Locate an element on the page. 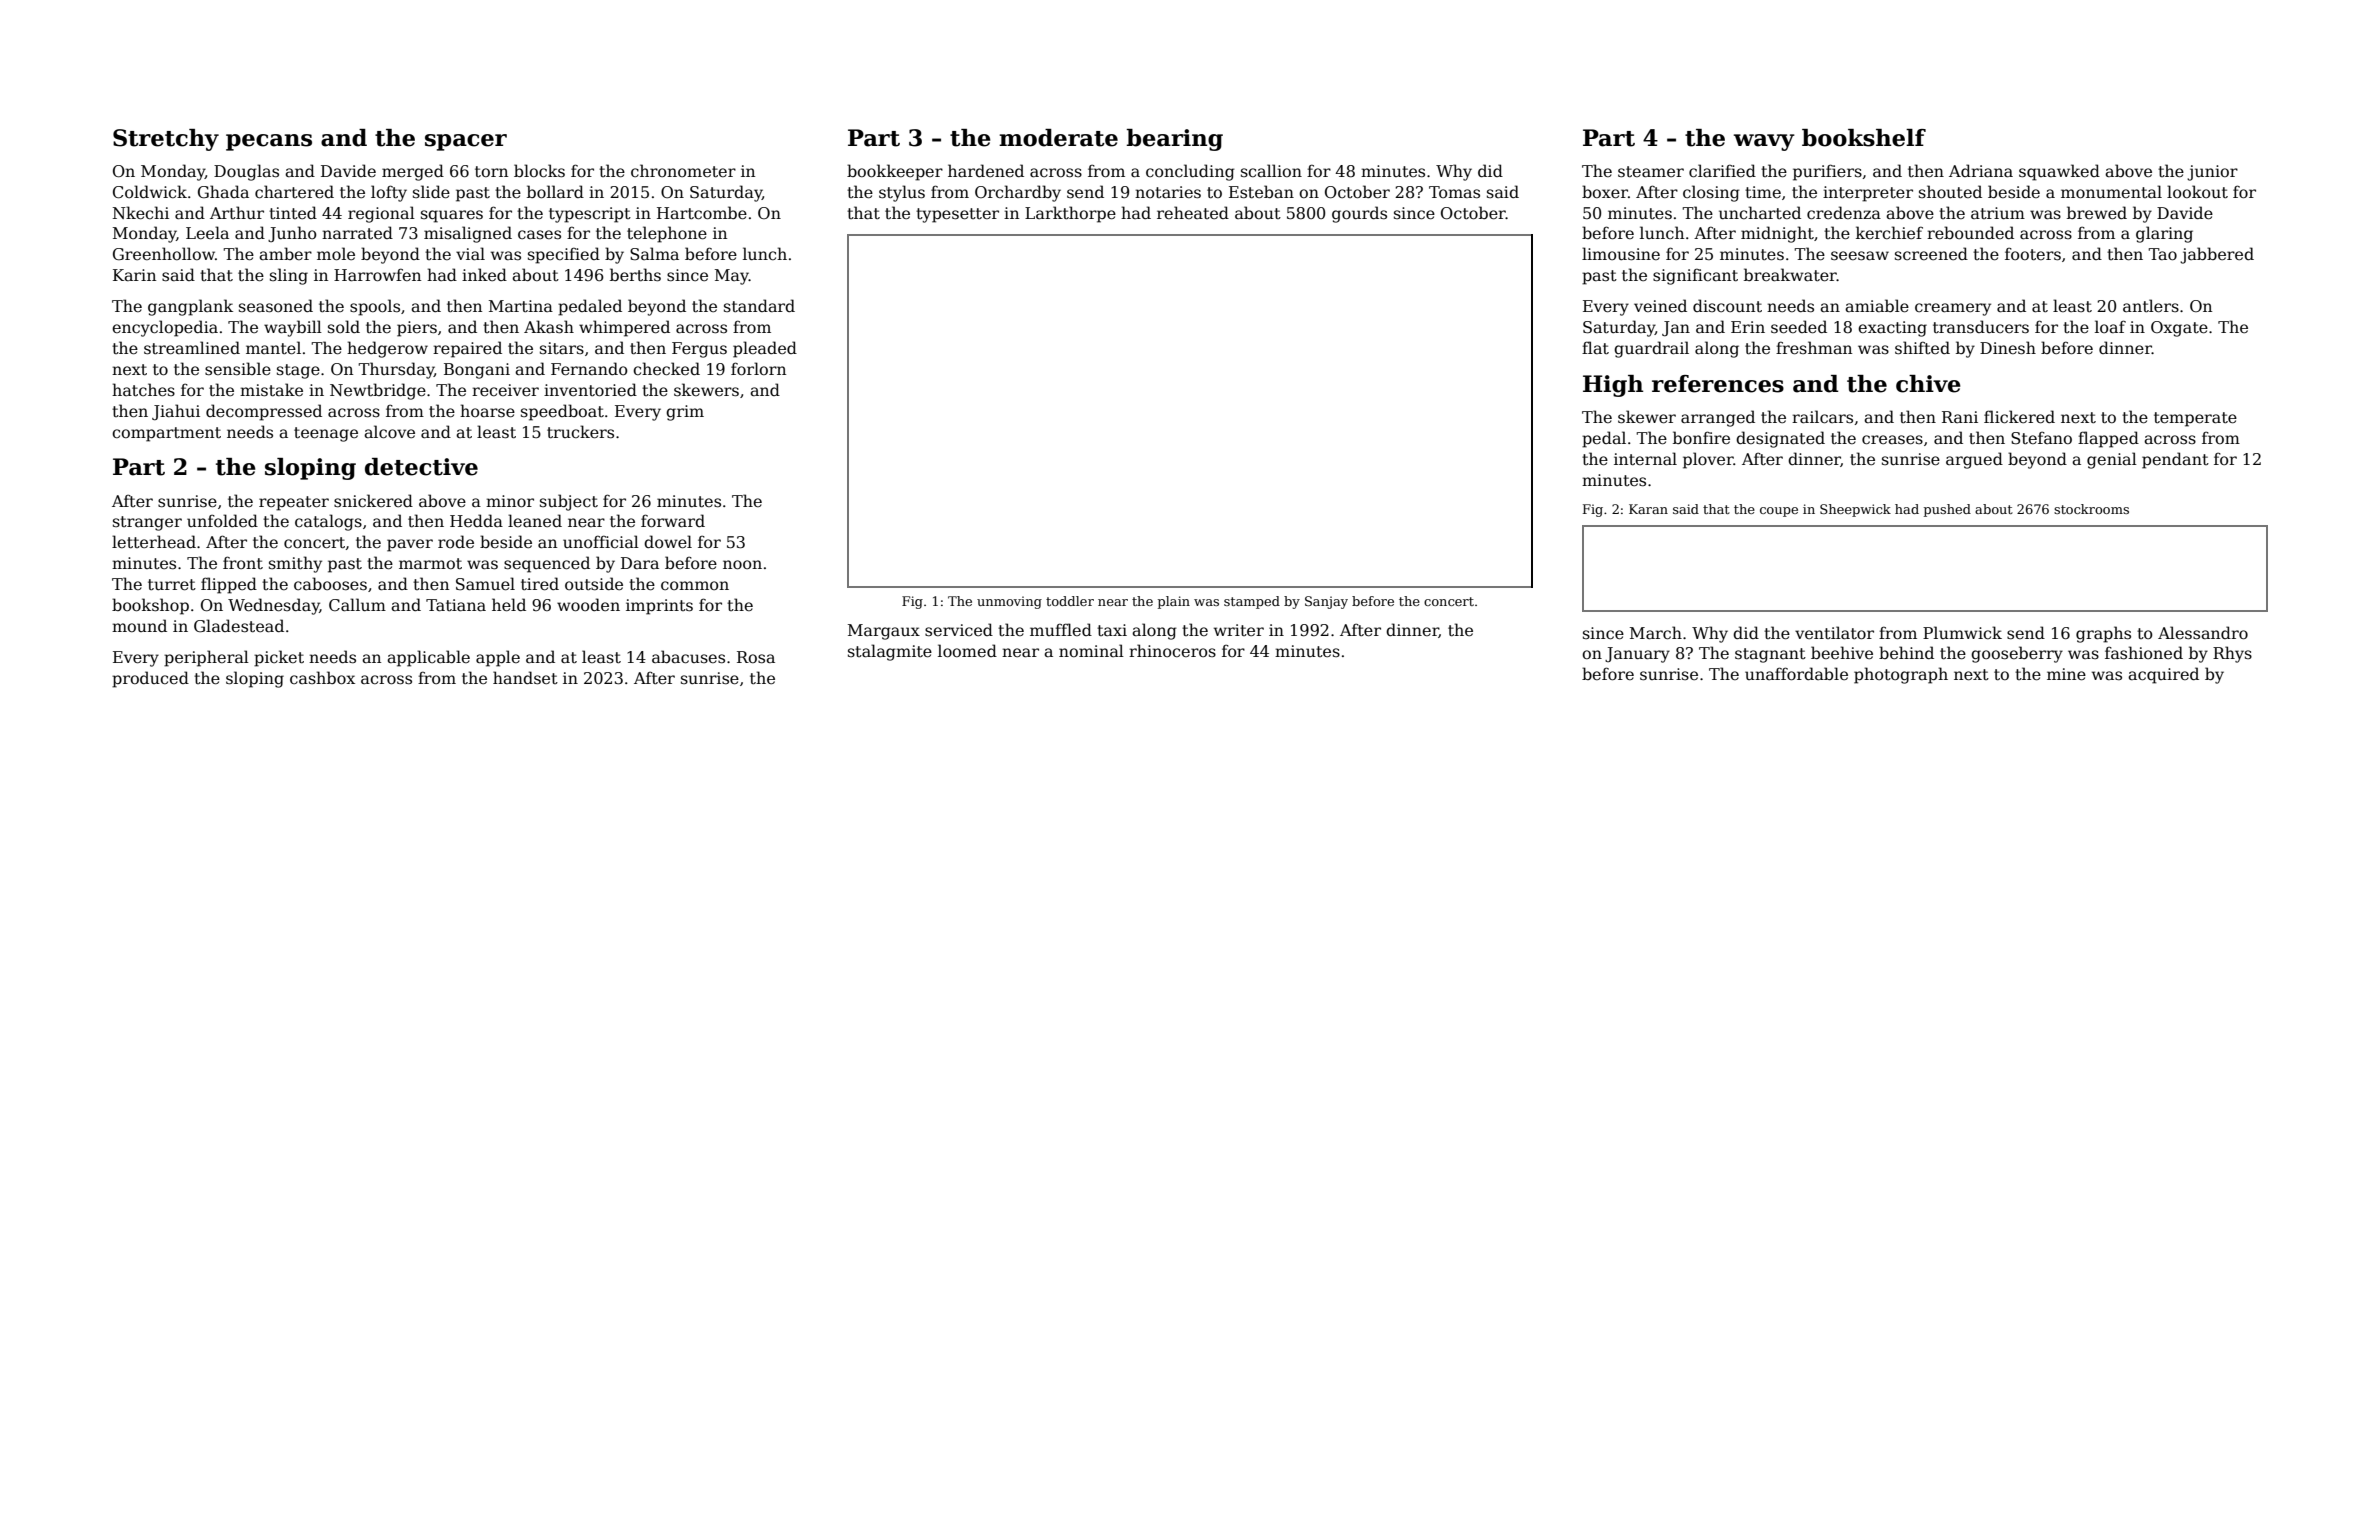 The width and height of the page is (2380, 1540). bookshelf is located at coordinates (1864, 138).
